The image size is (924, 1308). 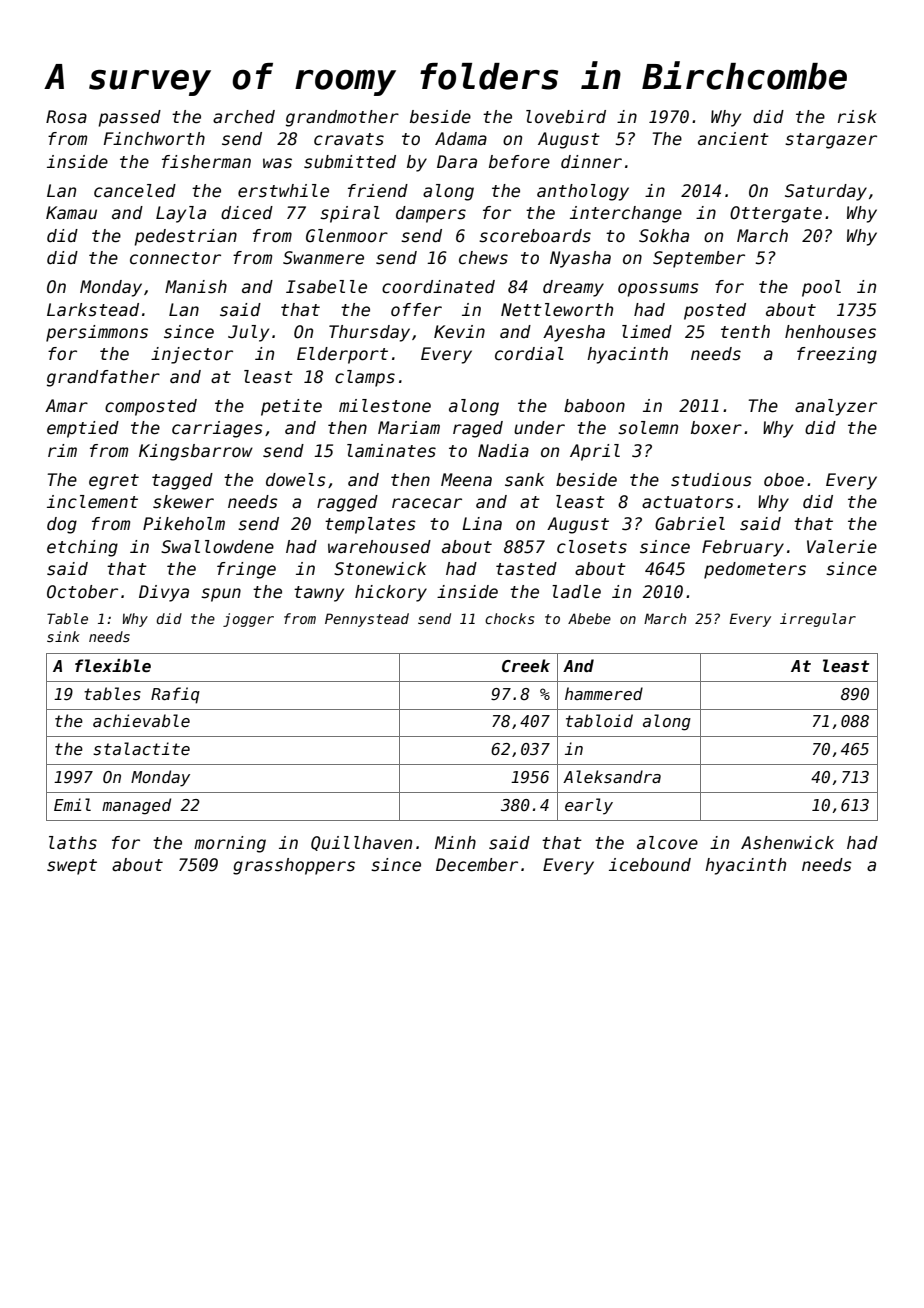 I want to click on passed, so click(x=130, y=118).
